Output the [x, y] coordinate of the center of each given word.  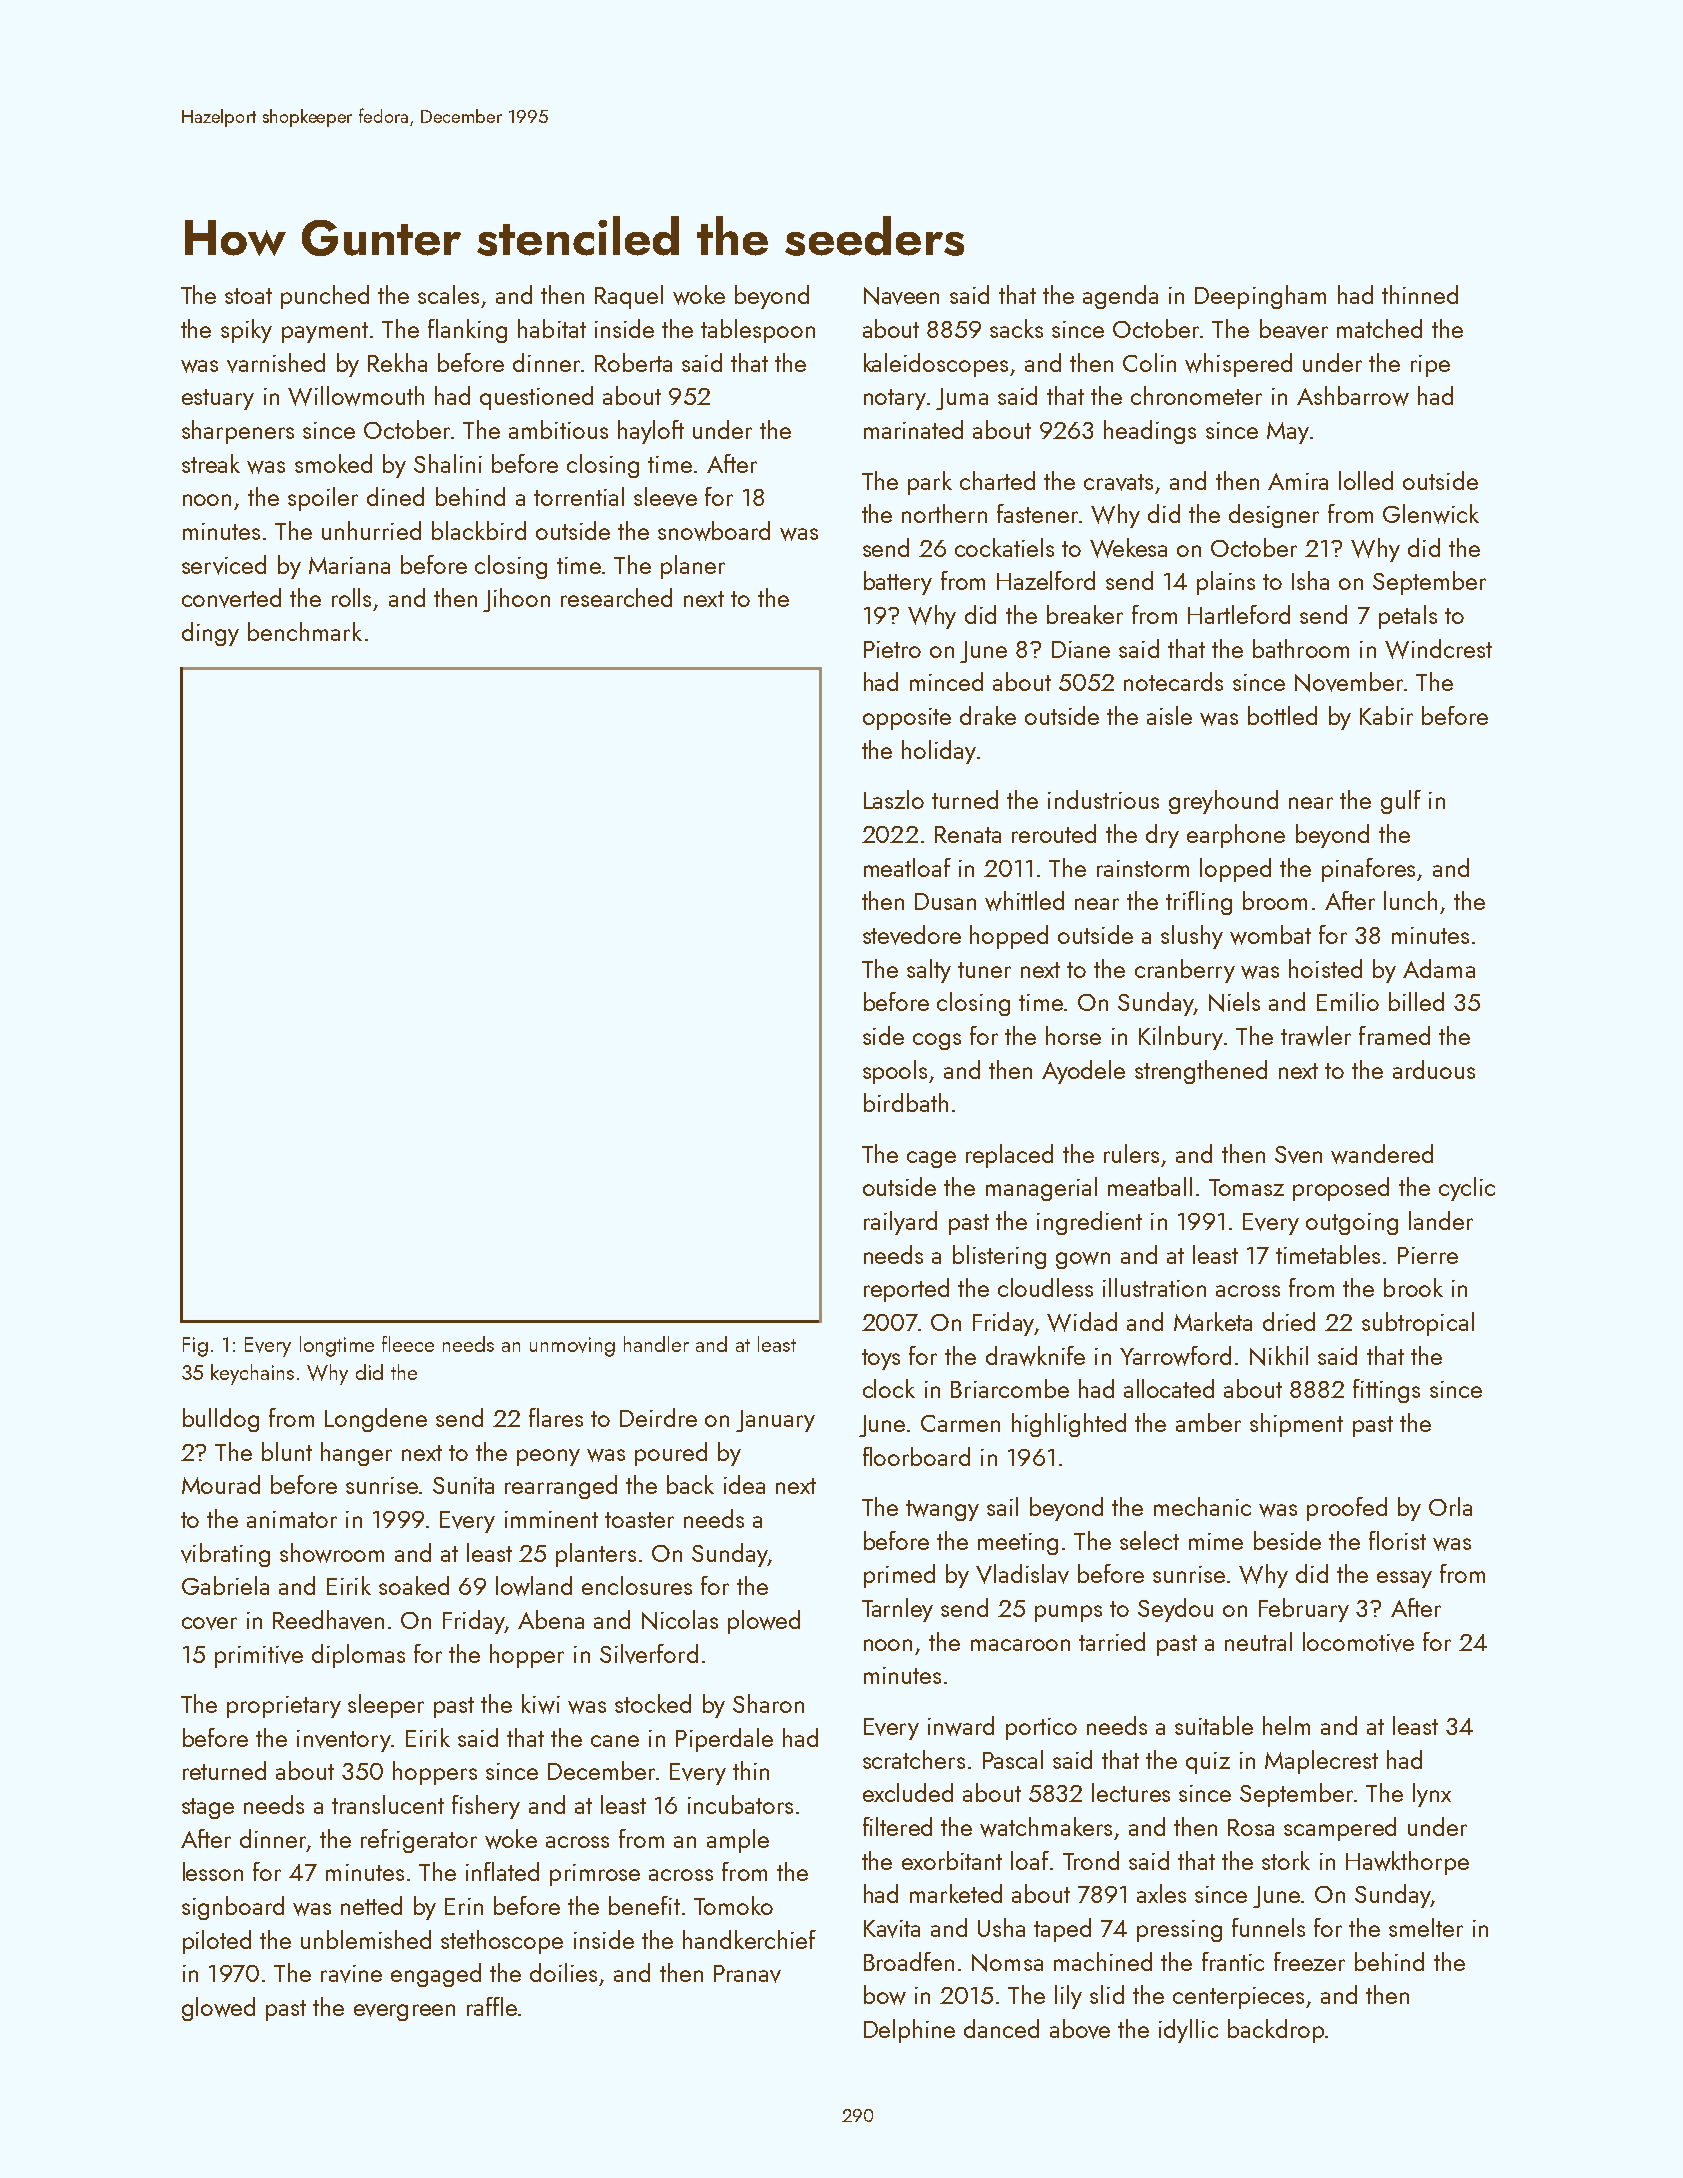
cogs [937, 1041]
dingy [210, 634]
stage [208, 1808]
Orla [1450, 1506]
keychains [252, 1374]
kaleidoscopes [936, 365]
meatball [1150, 1186]
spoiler [323, 499]
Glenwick [1431, 514]
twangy [942, 1510]
